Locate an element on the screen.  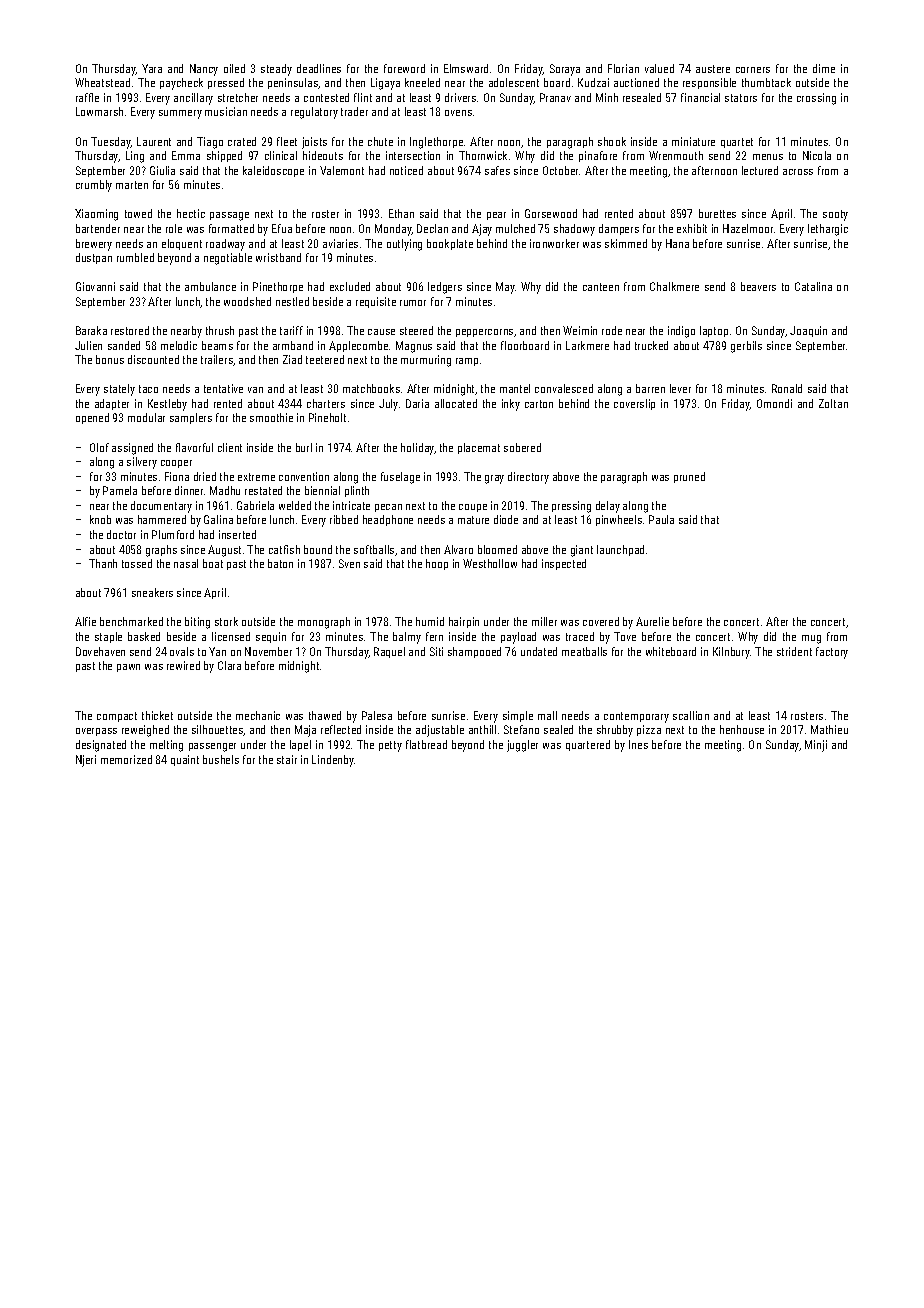
Paula is located at coordinates (661, 519).
